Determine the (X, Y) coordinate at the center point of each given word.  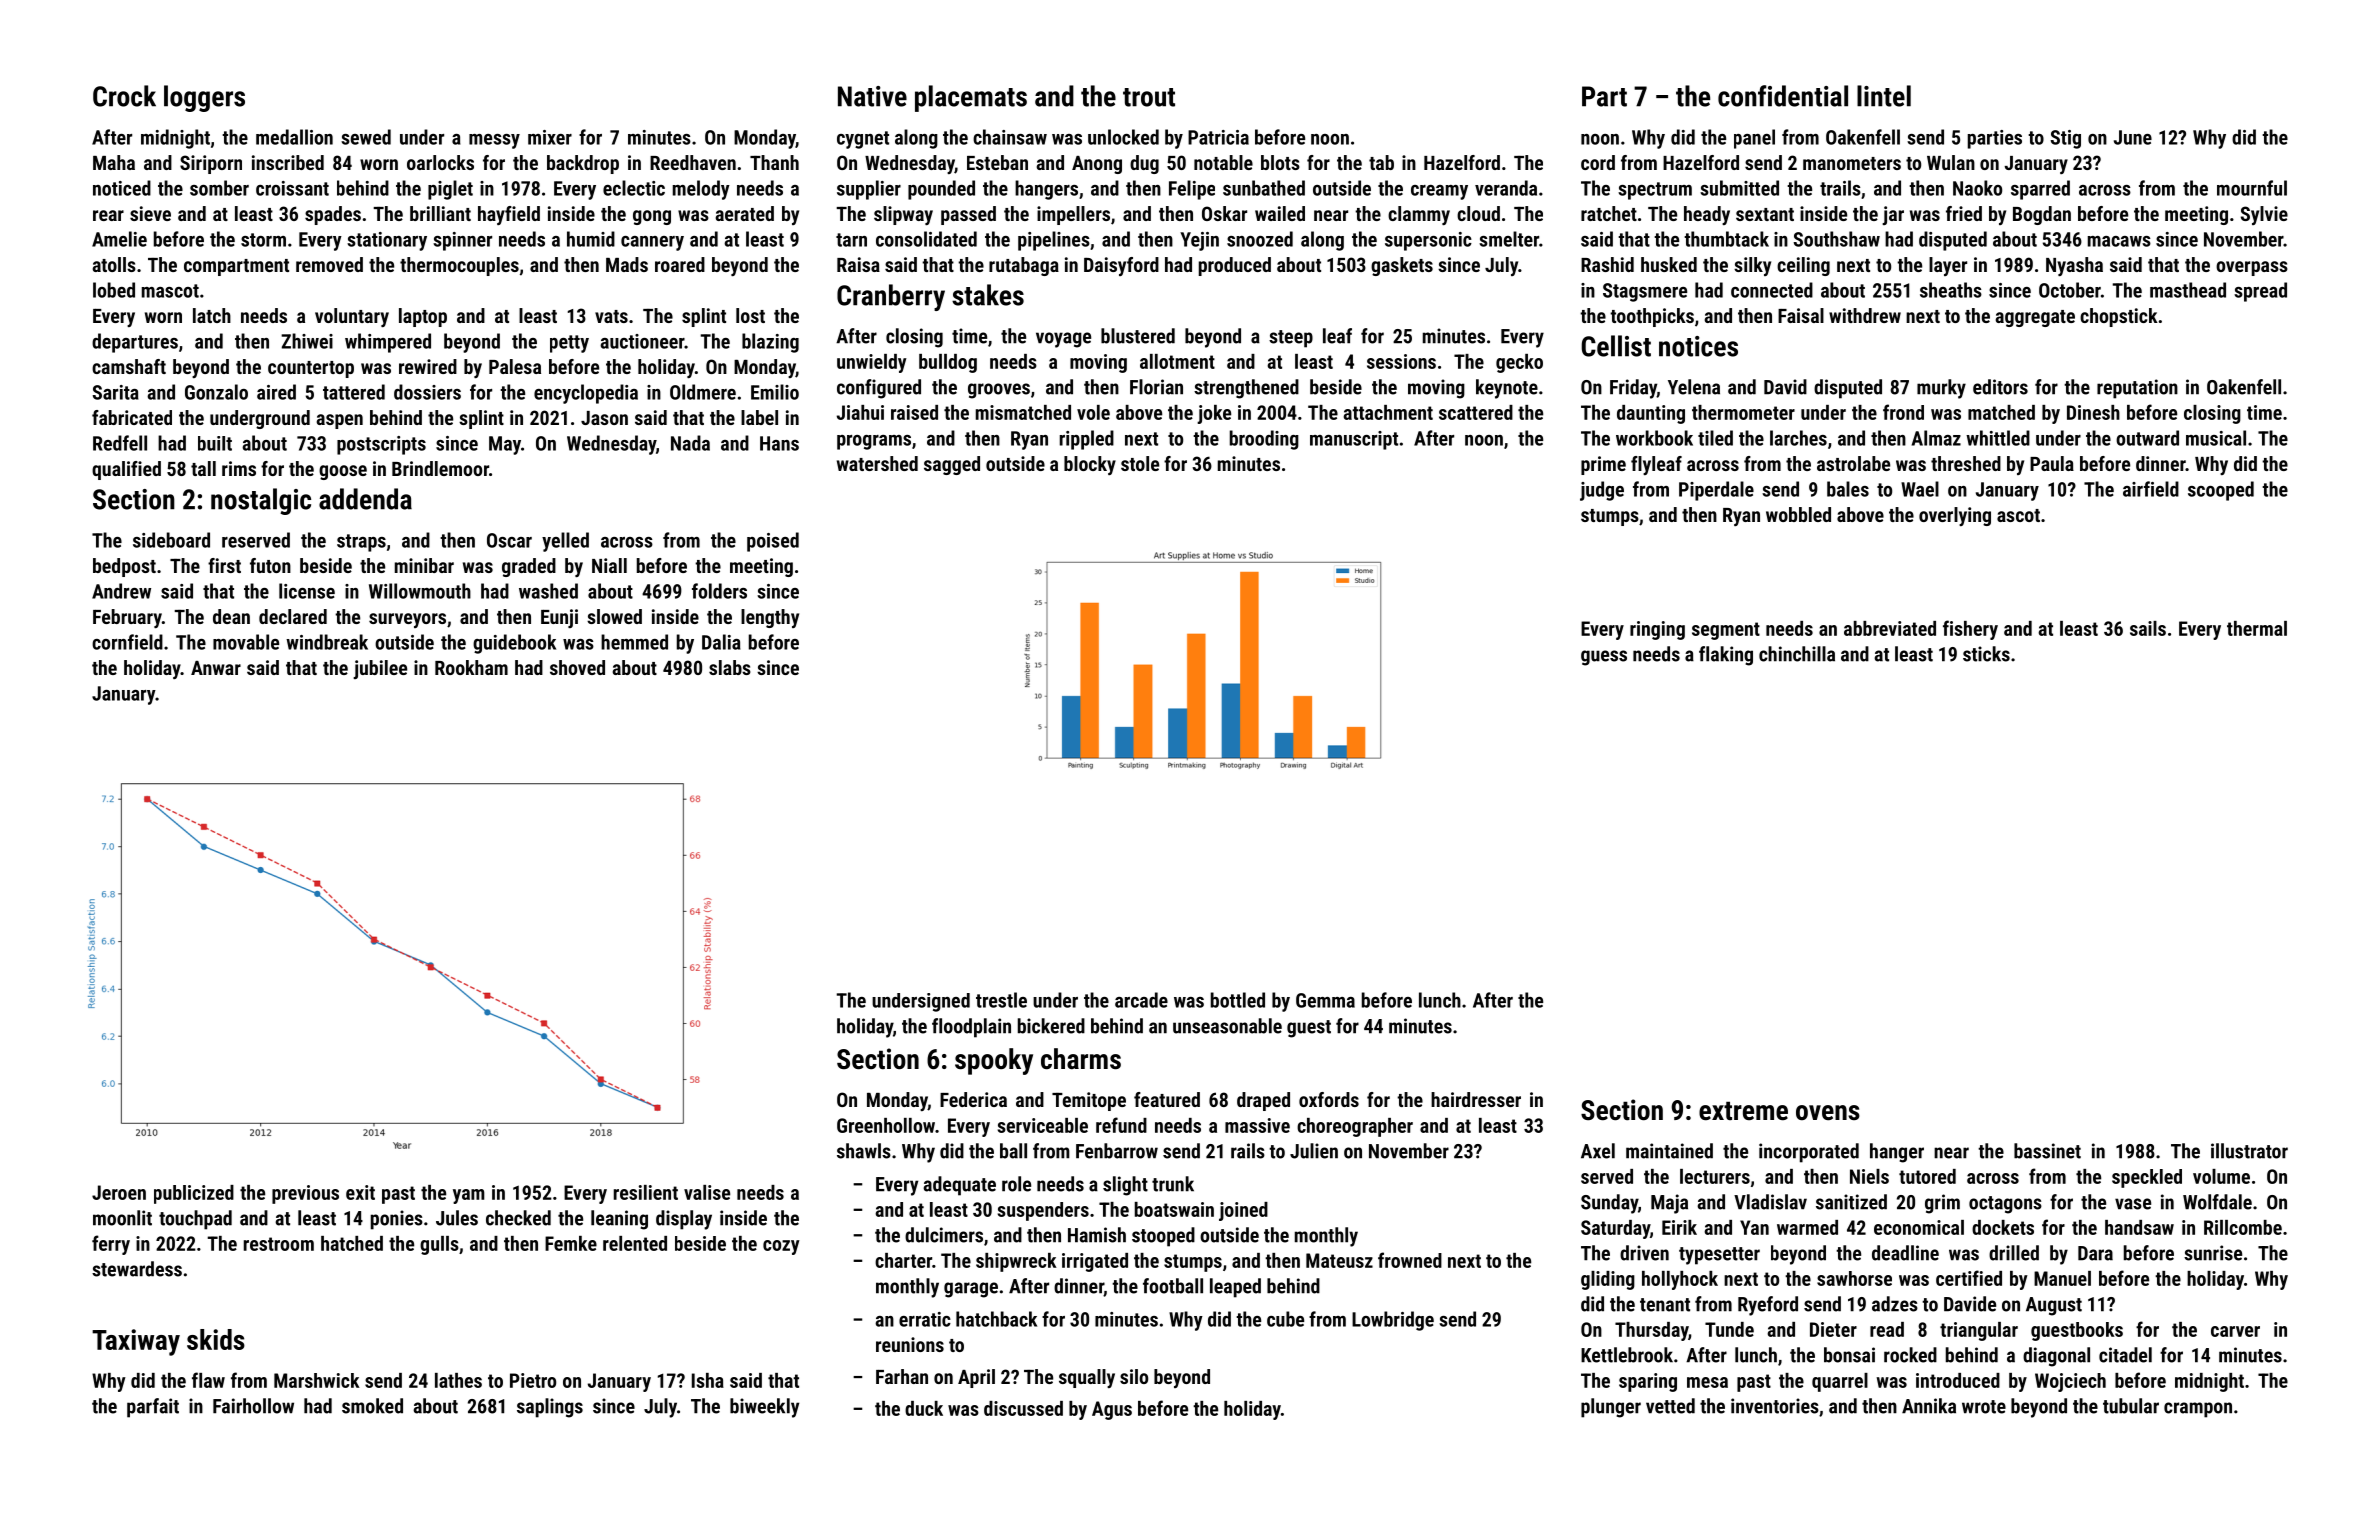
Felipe (1192, 190)
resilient (646, 1192)
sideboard (171, 540)
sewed (366, 137)
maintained (1669, 1151)
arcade (1141, 1000)
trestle (1001, 1000)
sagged (952, 465)
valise (707, 1192)
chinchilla (1797, 654)
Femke (571, 1243)
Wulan (1951, 162)
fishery (1970, 630)
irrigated (1095, 1262)
